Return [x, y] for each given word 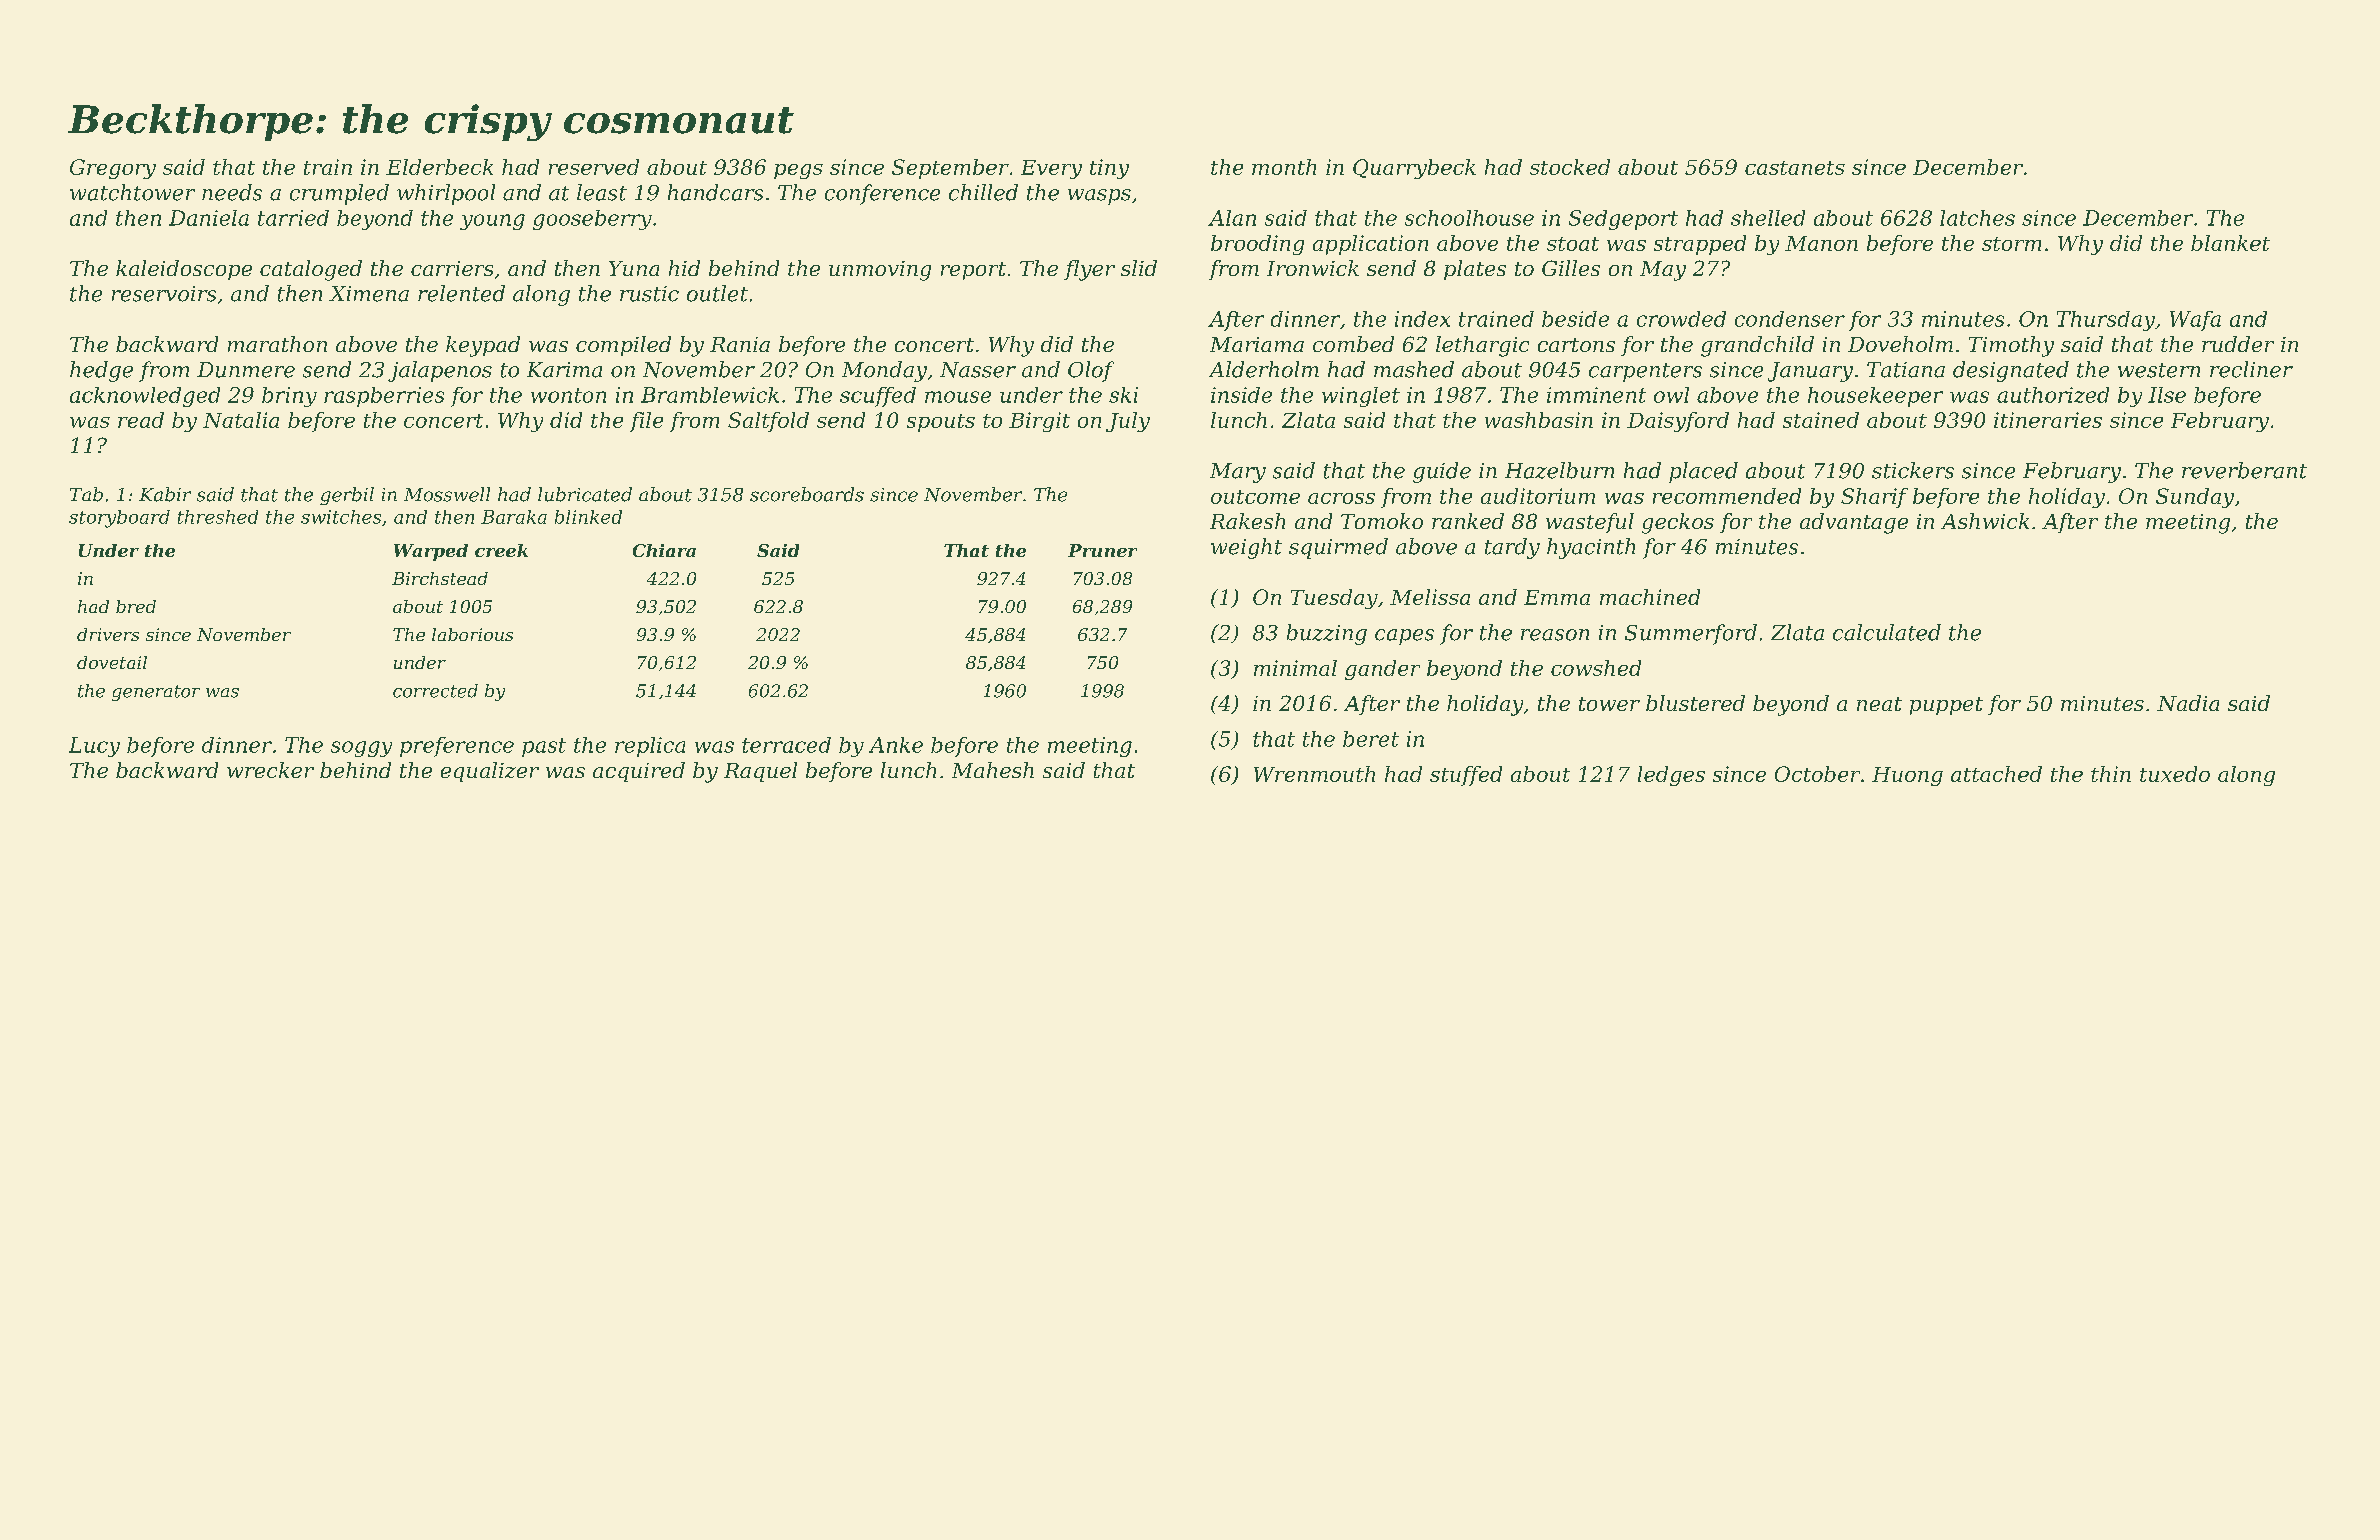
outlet [717, 293]
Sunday [2195, 498]
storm [2011, 244]
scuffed [878, 397]
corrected [435, 691]
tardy [1512, 548]
